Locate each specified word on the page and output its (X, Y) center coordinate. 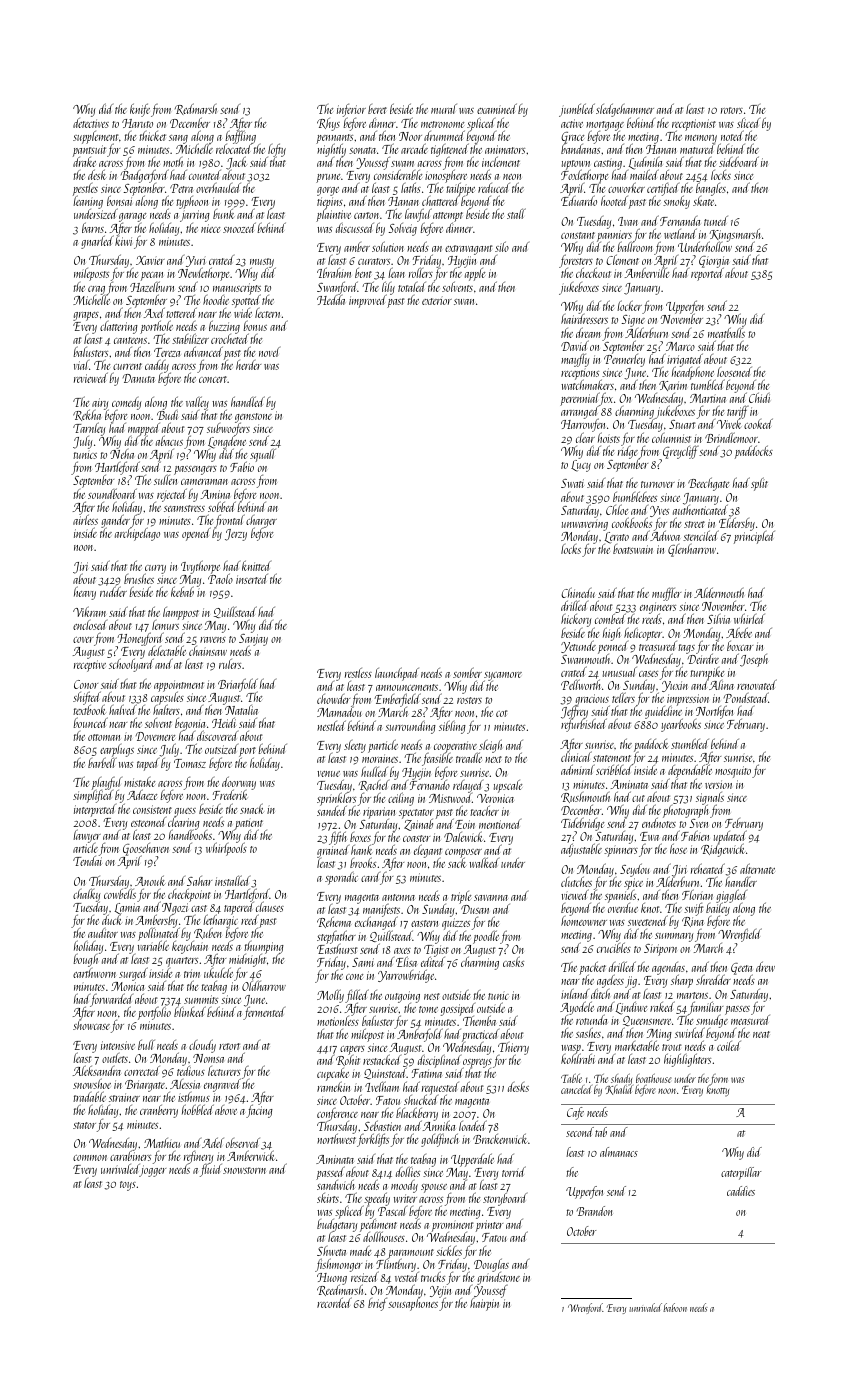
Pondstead (746, 697)
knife (140, 110)
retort (229, 1046)
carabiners (130, 1156)
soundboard (112, 494)
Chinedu (578, 592)
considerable (398, 175)
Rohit (348, 1061)
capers (352, 1051)
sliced (748, 122)
